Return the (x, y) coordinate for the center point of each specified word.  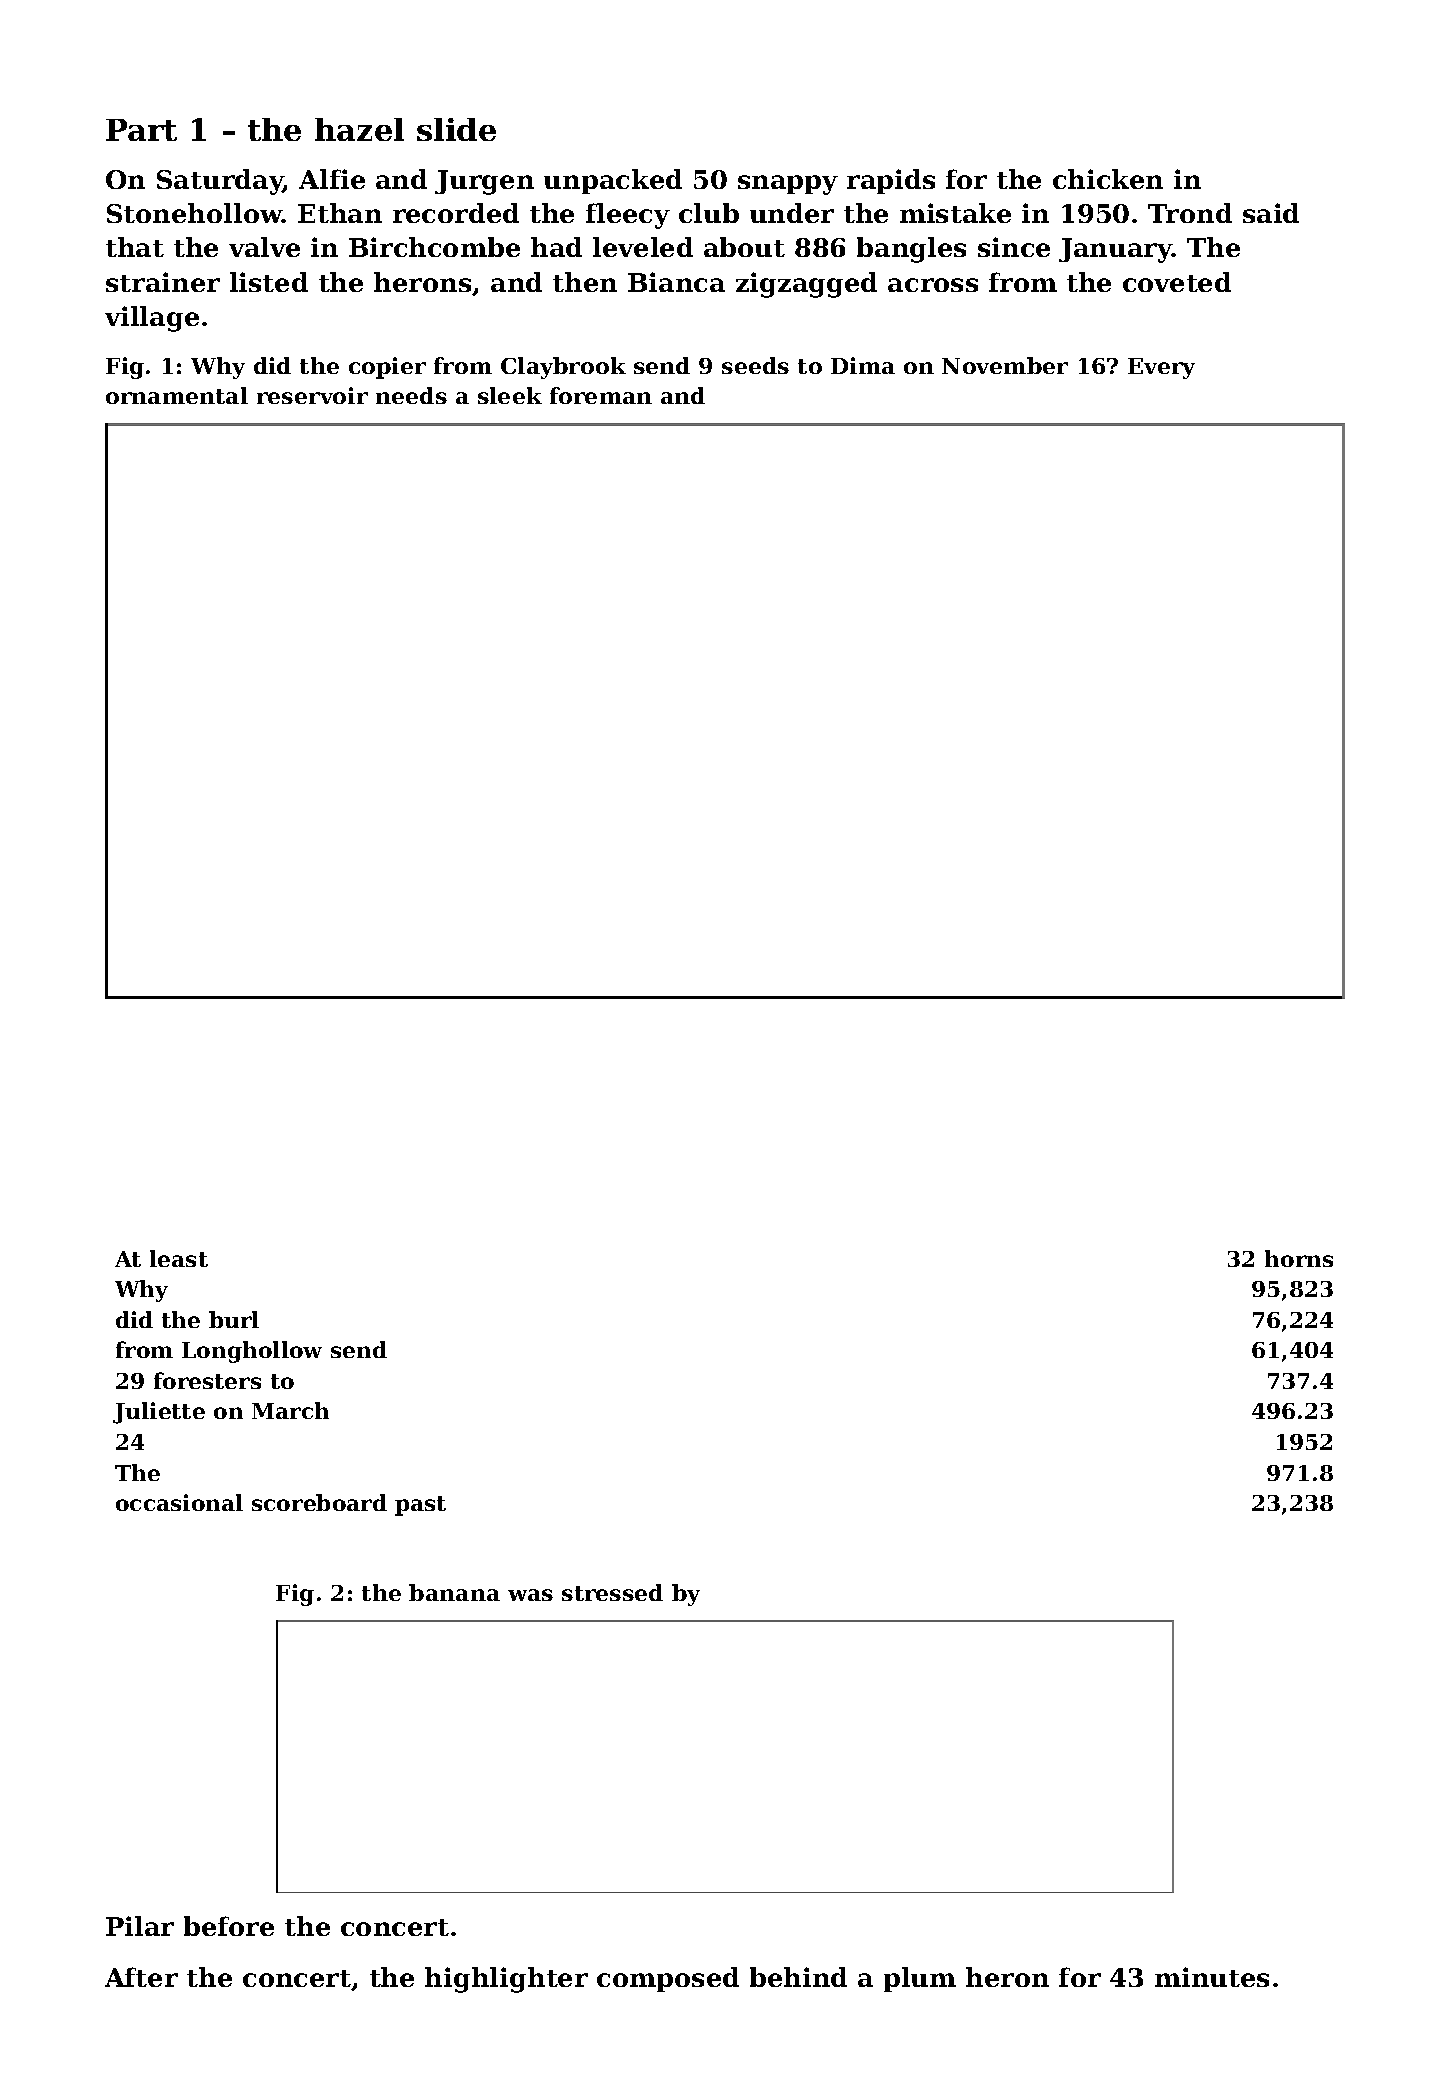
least (179, 1258)
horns (1299, 1258)
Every (1161, 368)
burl (234, 1319)
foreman (601, 395)
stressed (612, 1592)
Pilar (140, 1926)
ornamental (177, 395)
